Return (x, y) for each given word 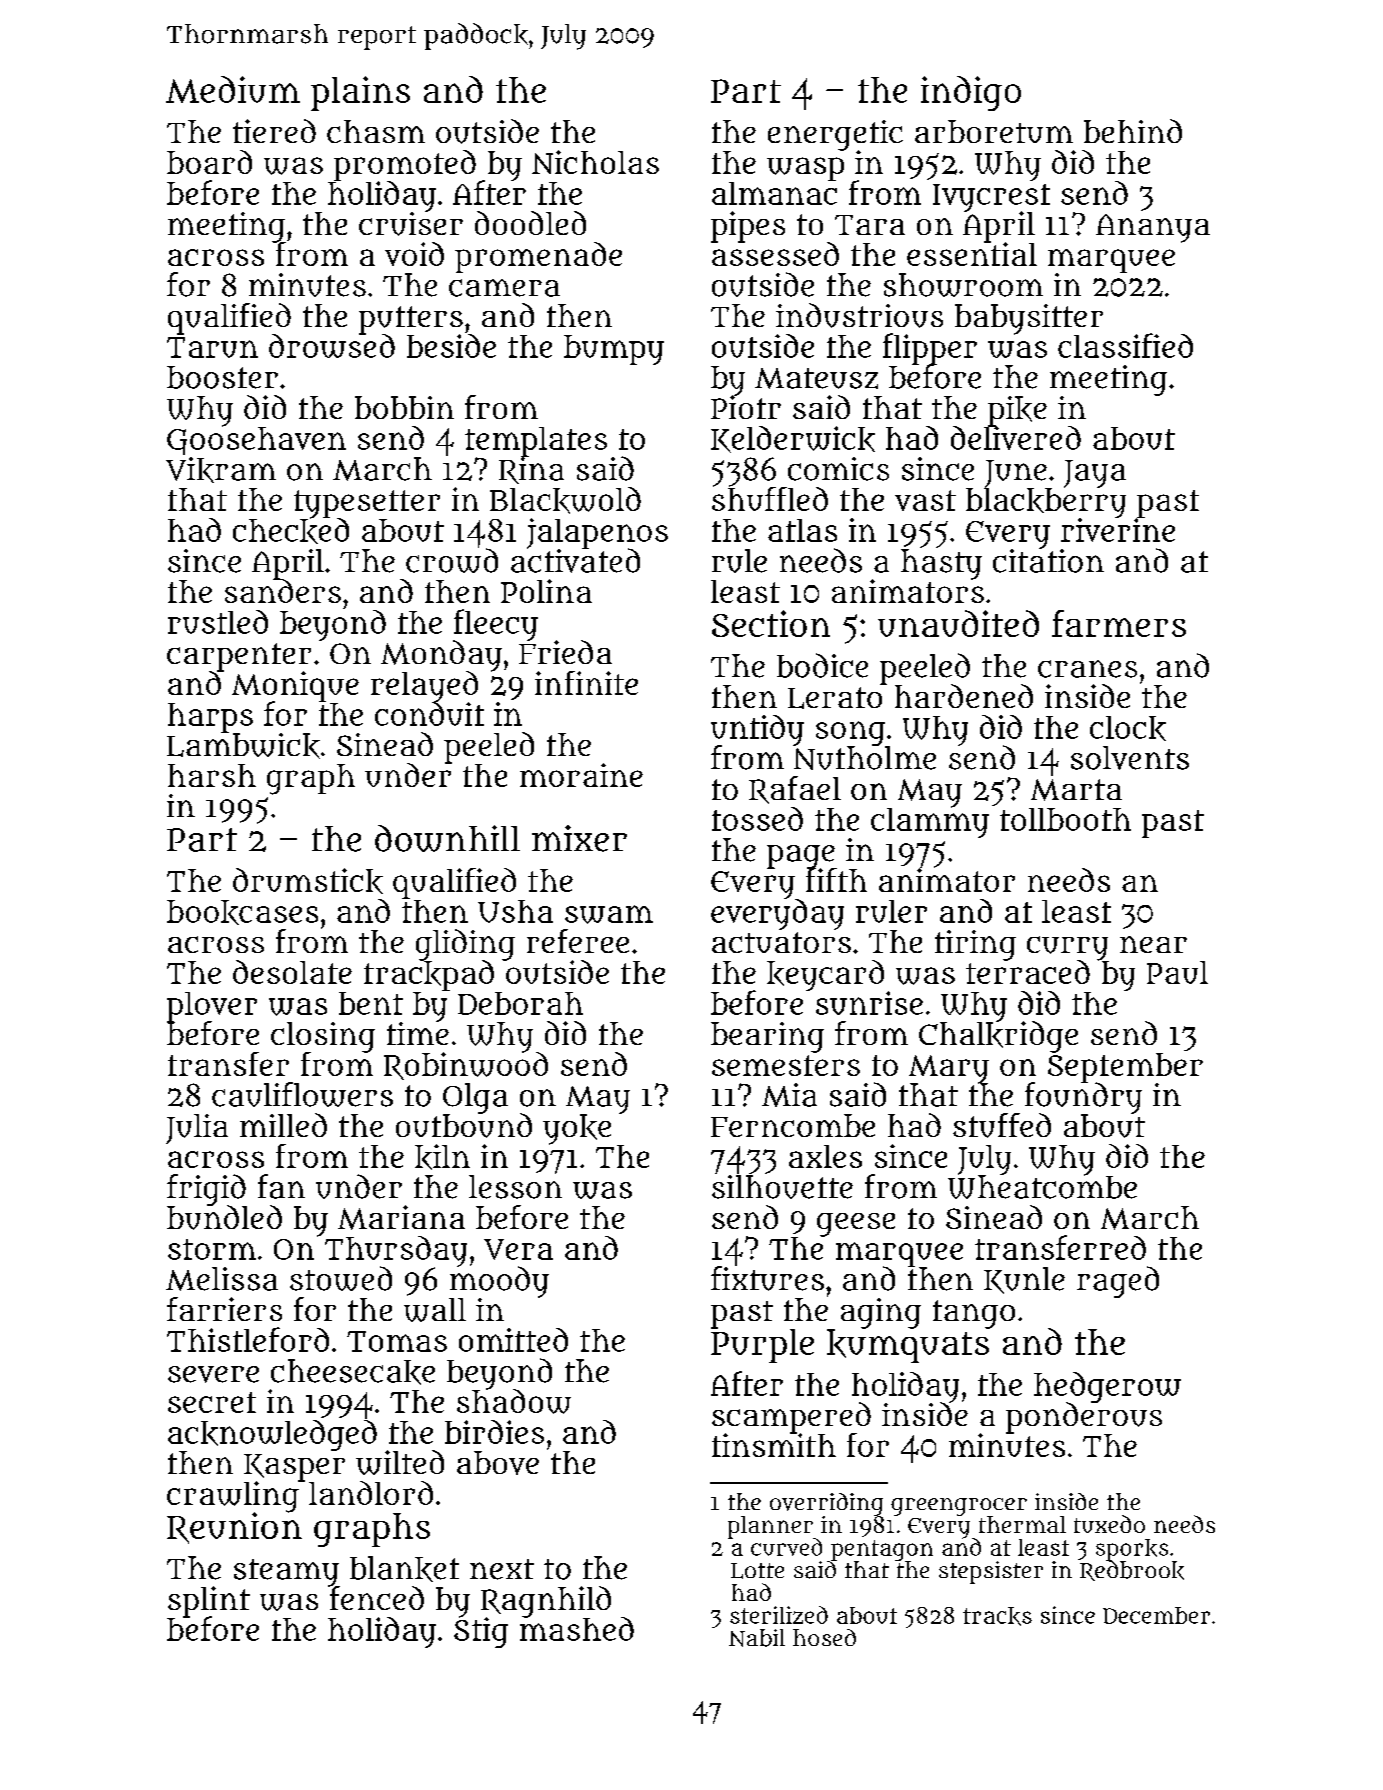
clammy (930, 823)
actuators (781, 942)
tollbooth (1065, 819)
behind (1133, 131)
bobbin (404, 407)
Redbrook (1132, 1571)
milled (283, 1125)
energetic (835, 135)
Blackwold (565, 500)
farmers (1119, 623)
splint (209, 1601)
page (801, 856)
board (209, 162)
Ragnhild (546, 1601)
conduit (429, 714)
